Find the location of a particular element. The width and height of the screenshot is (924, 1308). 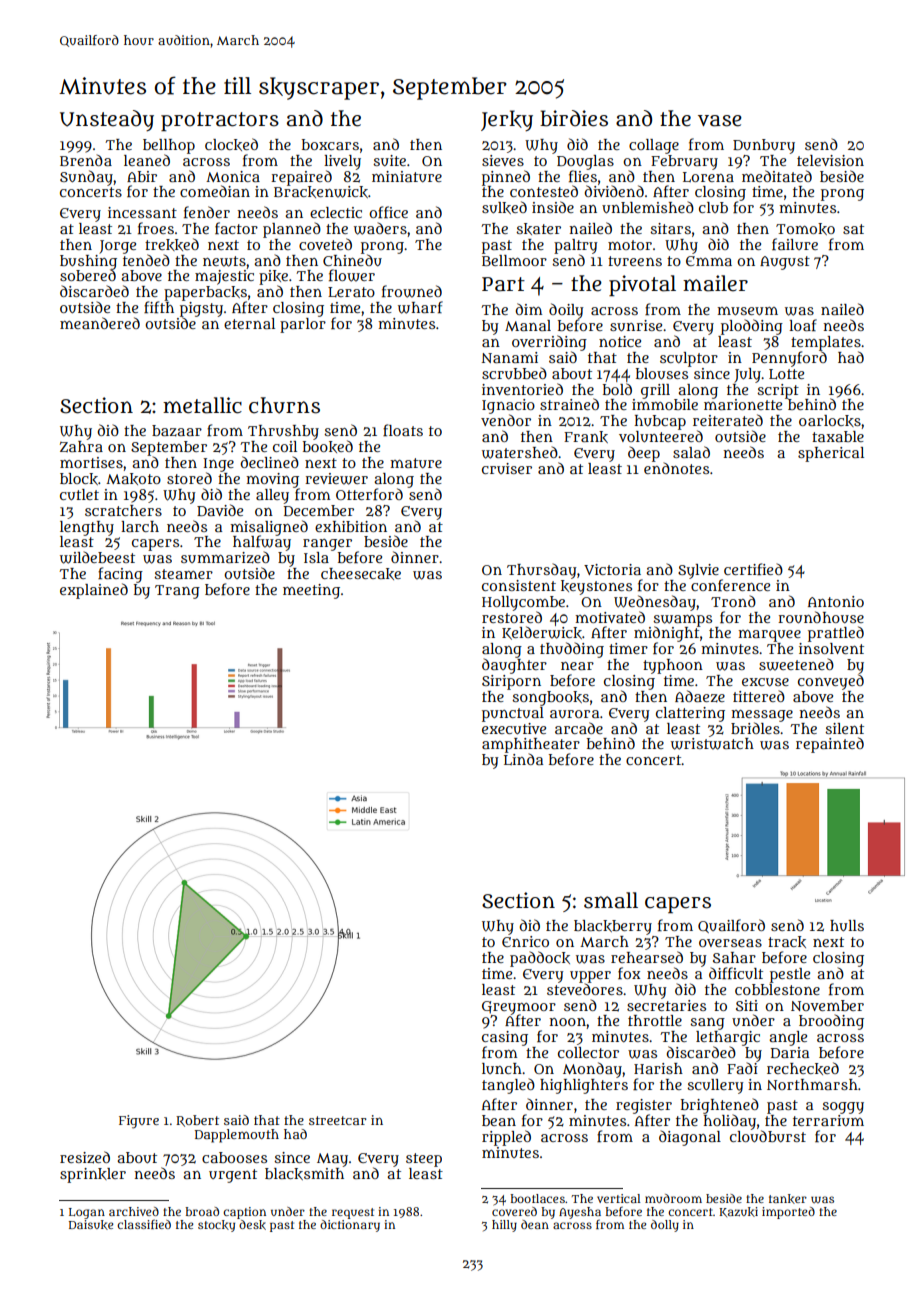

small is located at coordinates (611, 900).
